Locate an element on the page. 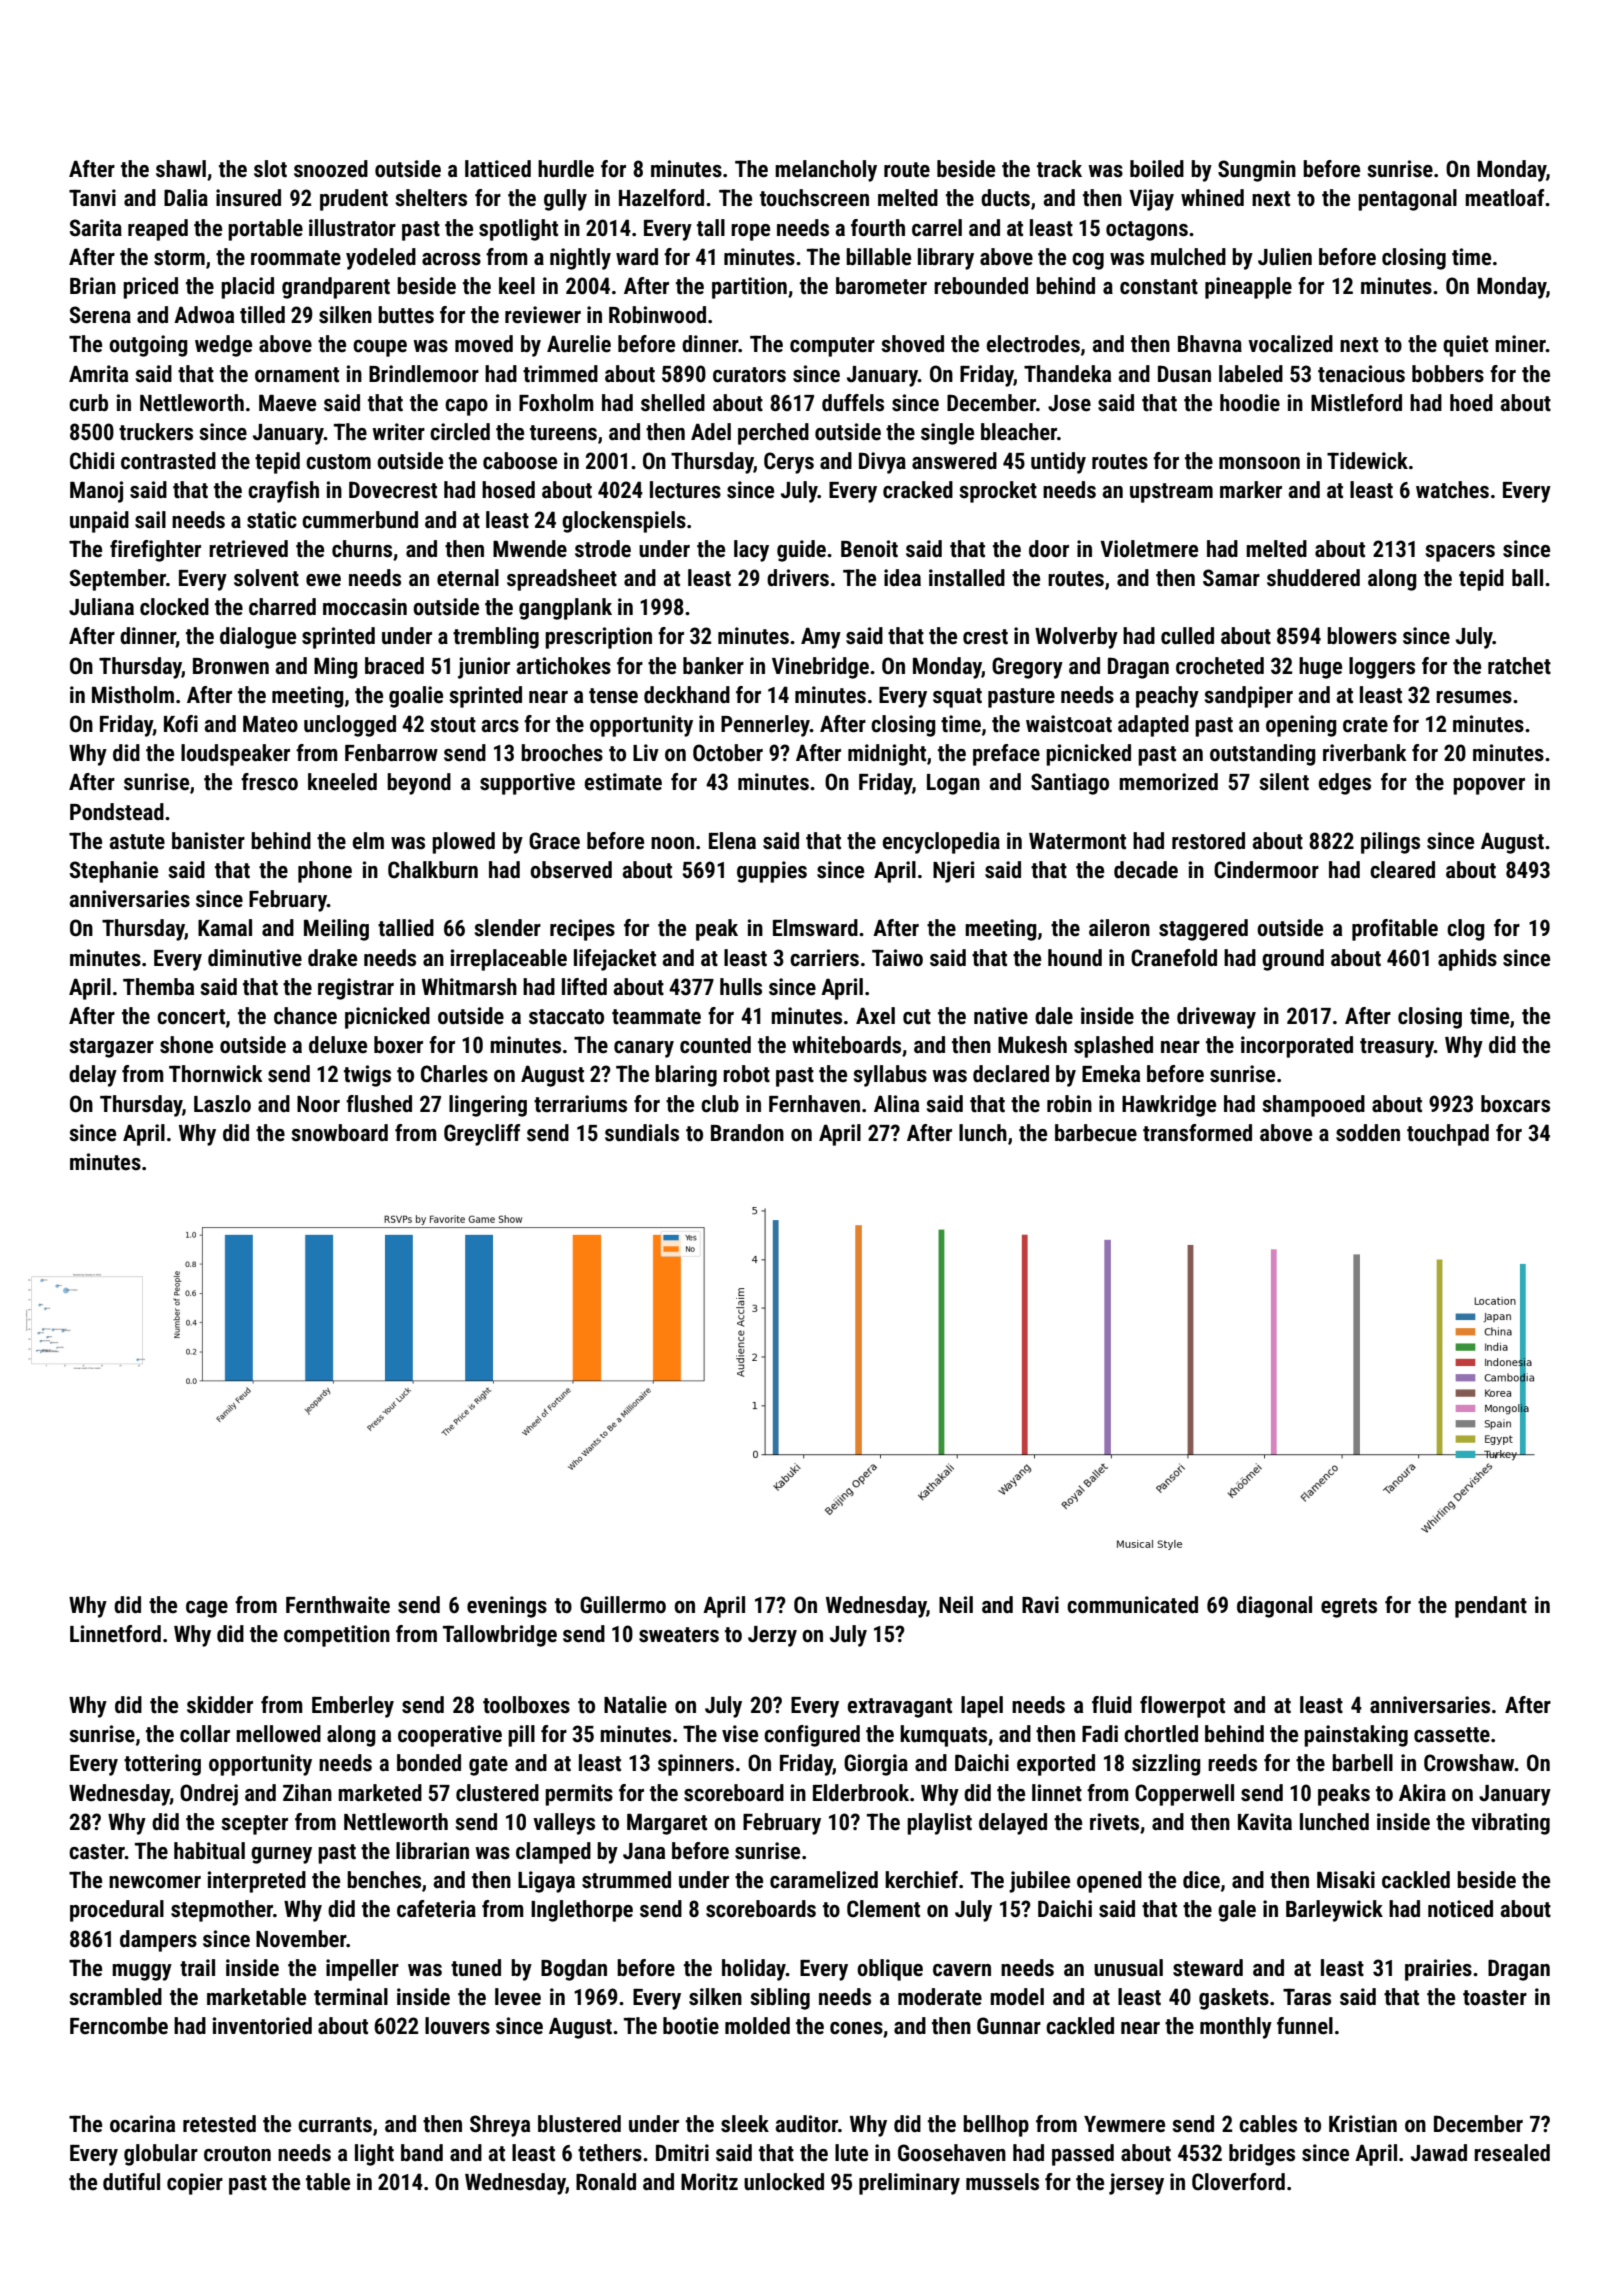 Image resolution: width=1620 pixels, height=2292 pixels. cassette is located at coordinates (1452, 1735).
